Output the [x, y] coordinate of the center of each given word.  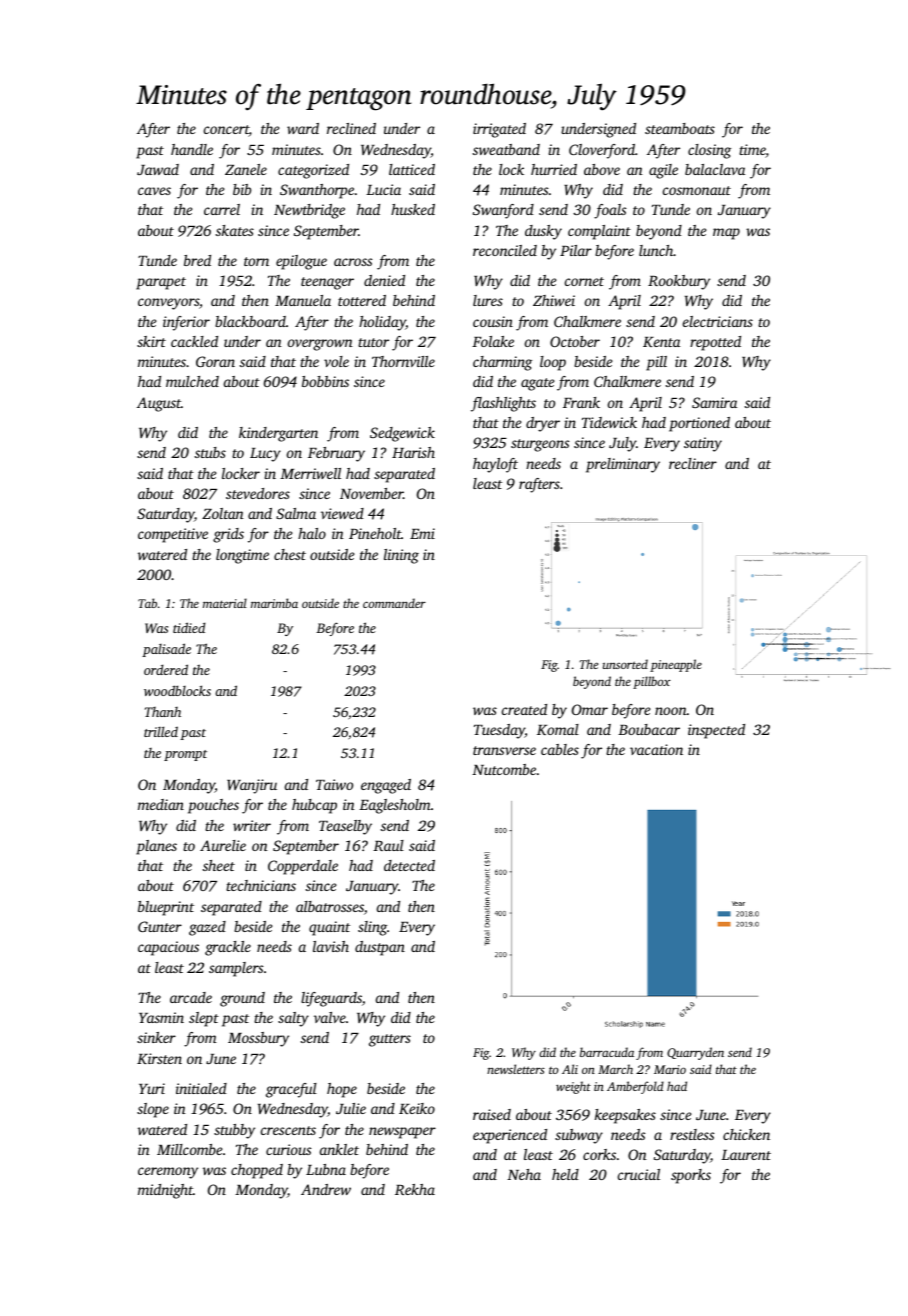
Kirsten [159, 1058]
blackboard [250, 321]
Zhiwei [554, 300]
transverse [504, 750]
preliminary [623, 465]
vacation [656, 749]
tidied [189, 627]
